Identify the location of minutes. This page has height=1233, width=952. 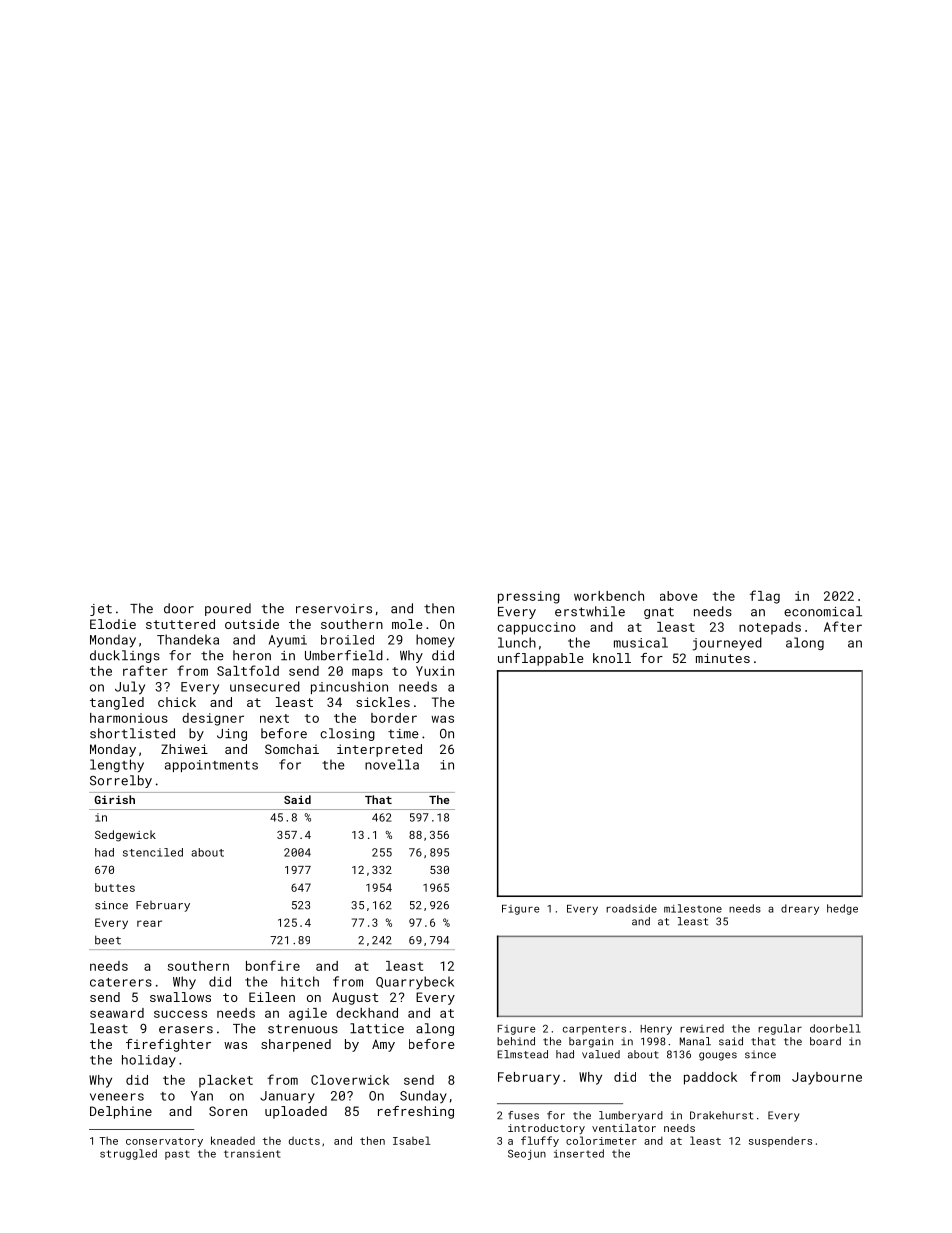
(723, 658).
